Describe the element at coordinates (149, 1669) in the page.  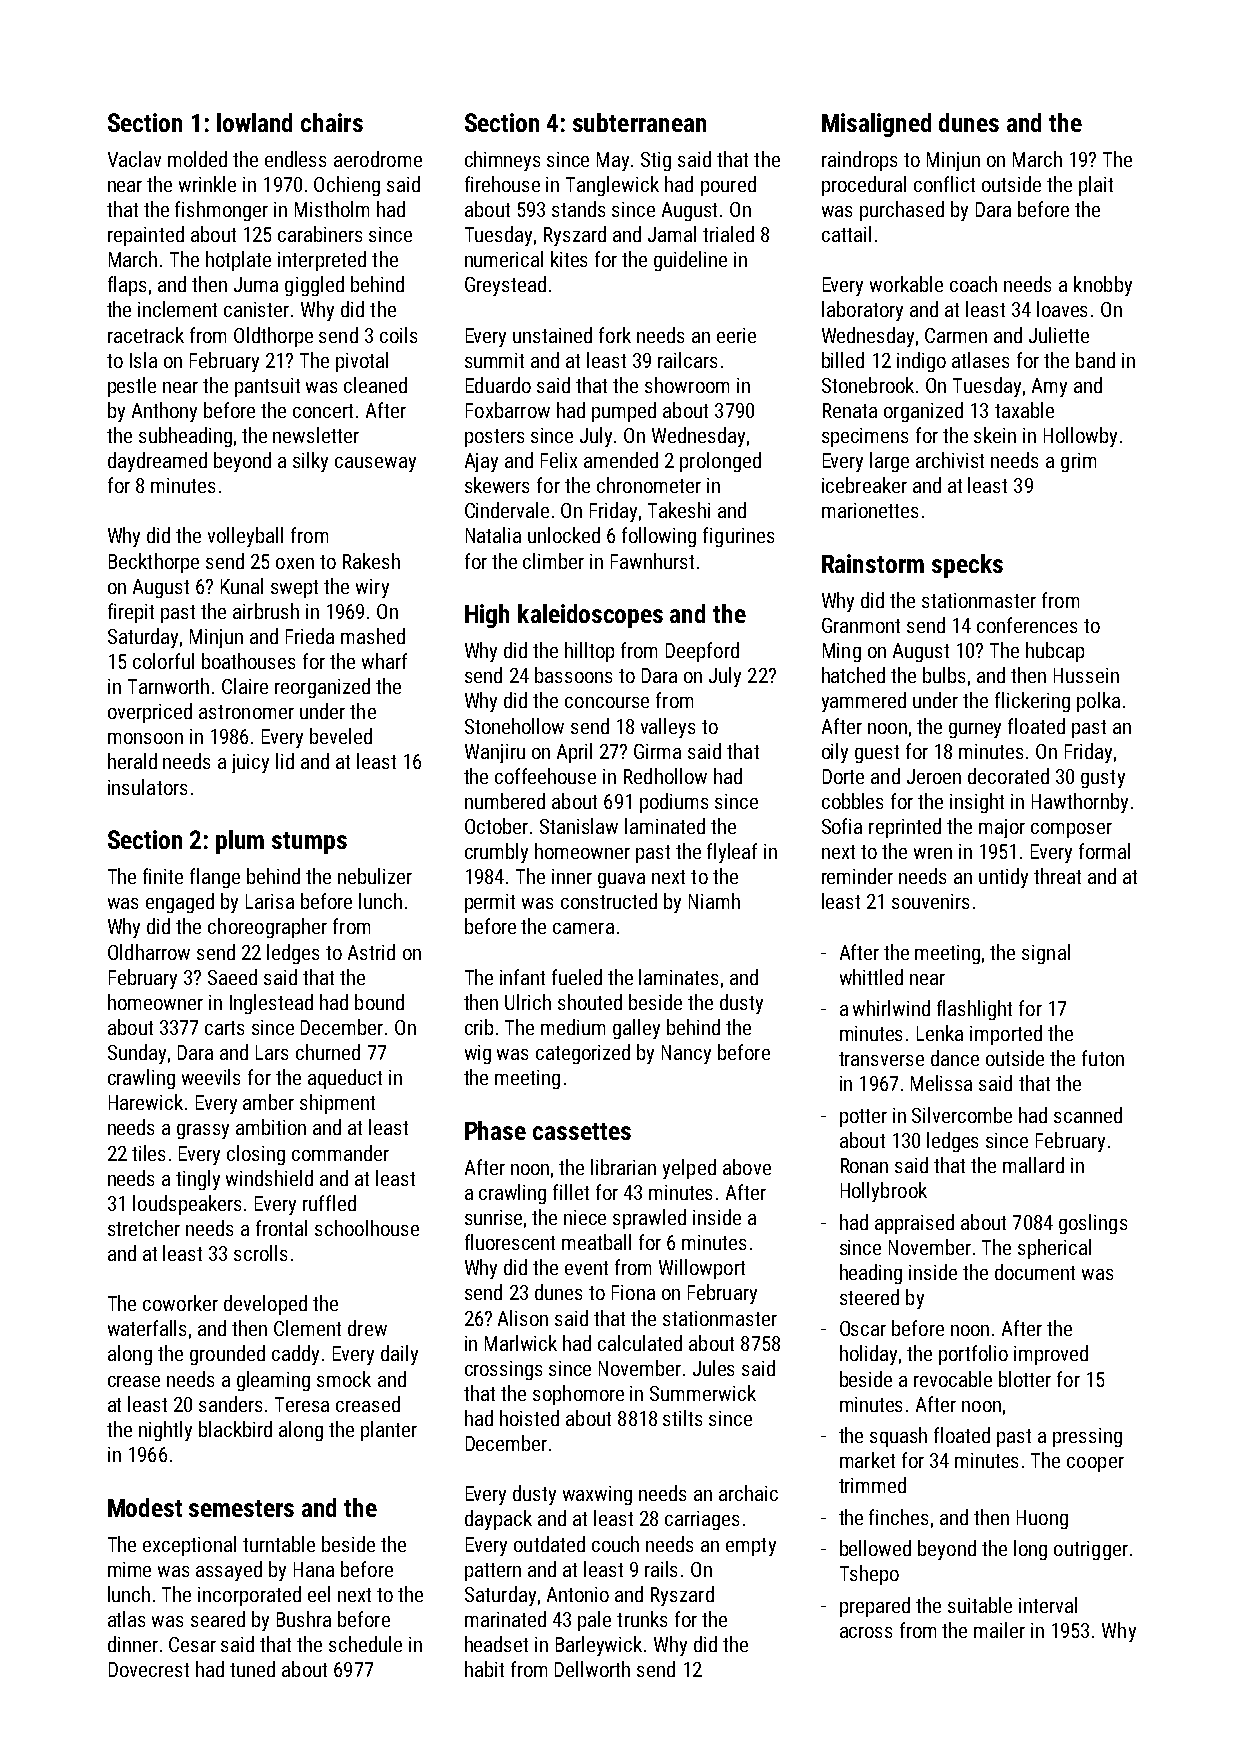
I see `Dovecrest` at that location.
